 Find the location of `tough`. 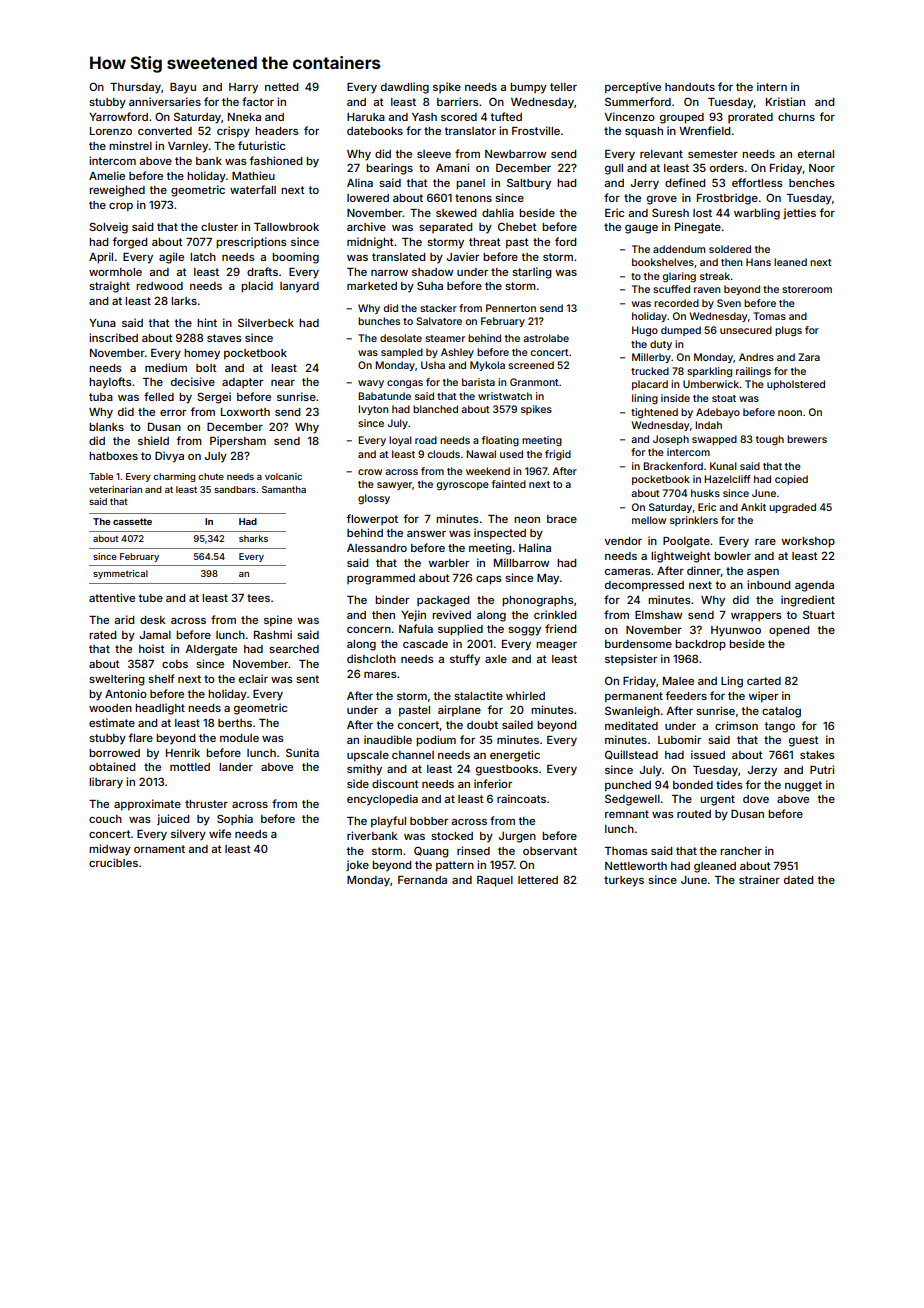

tough is located at coordinates (770, 440).
